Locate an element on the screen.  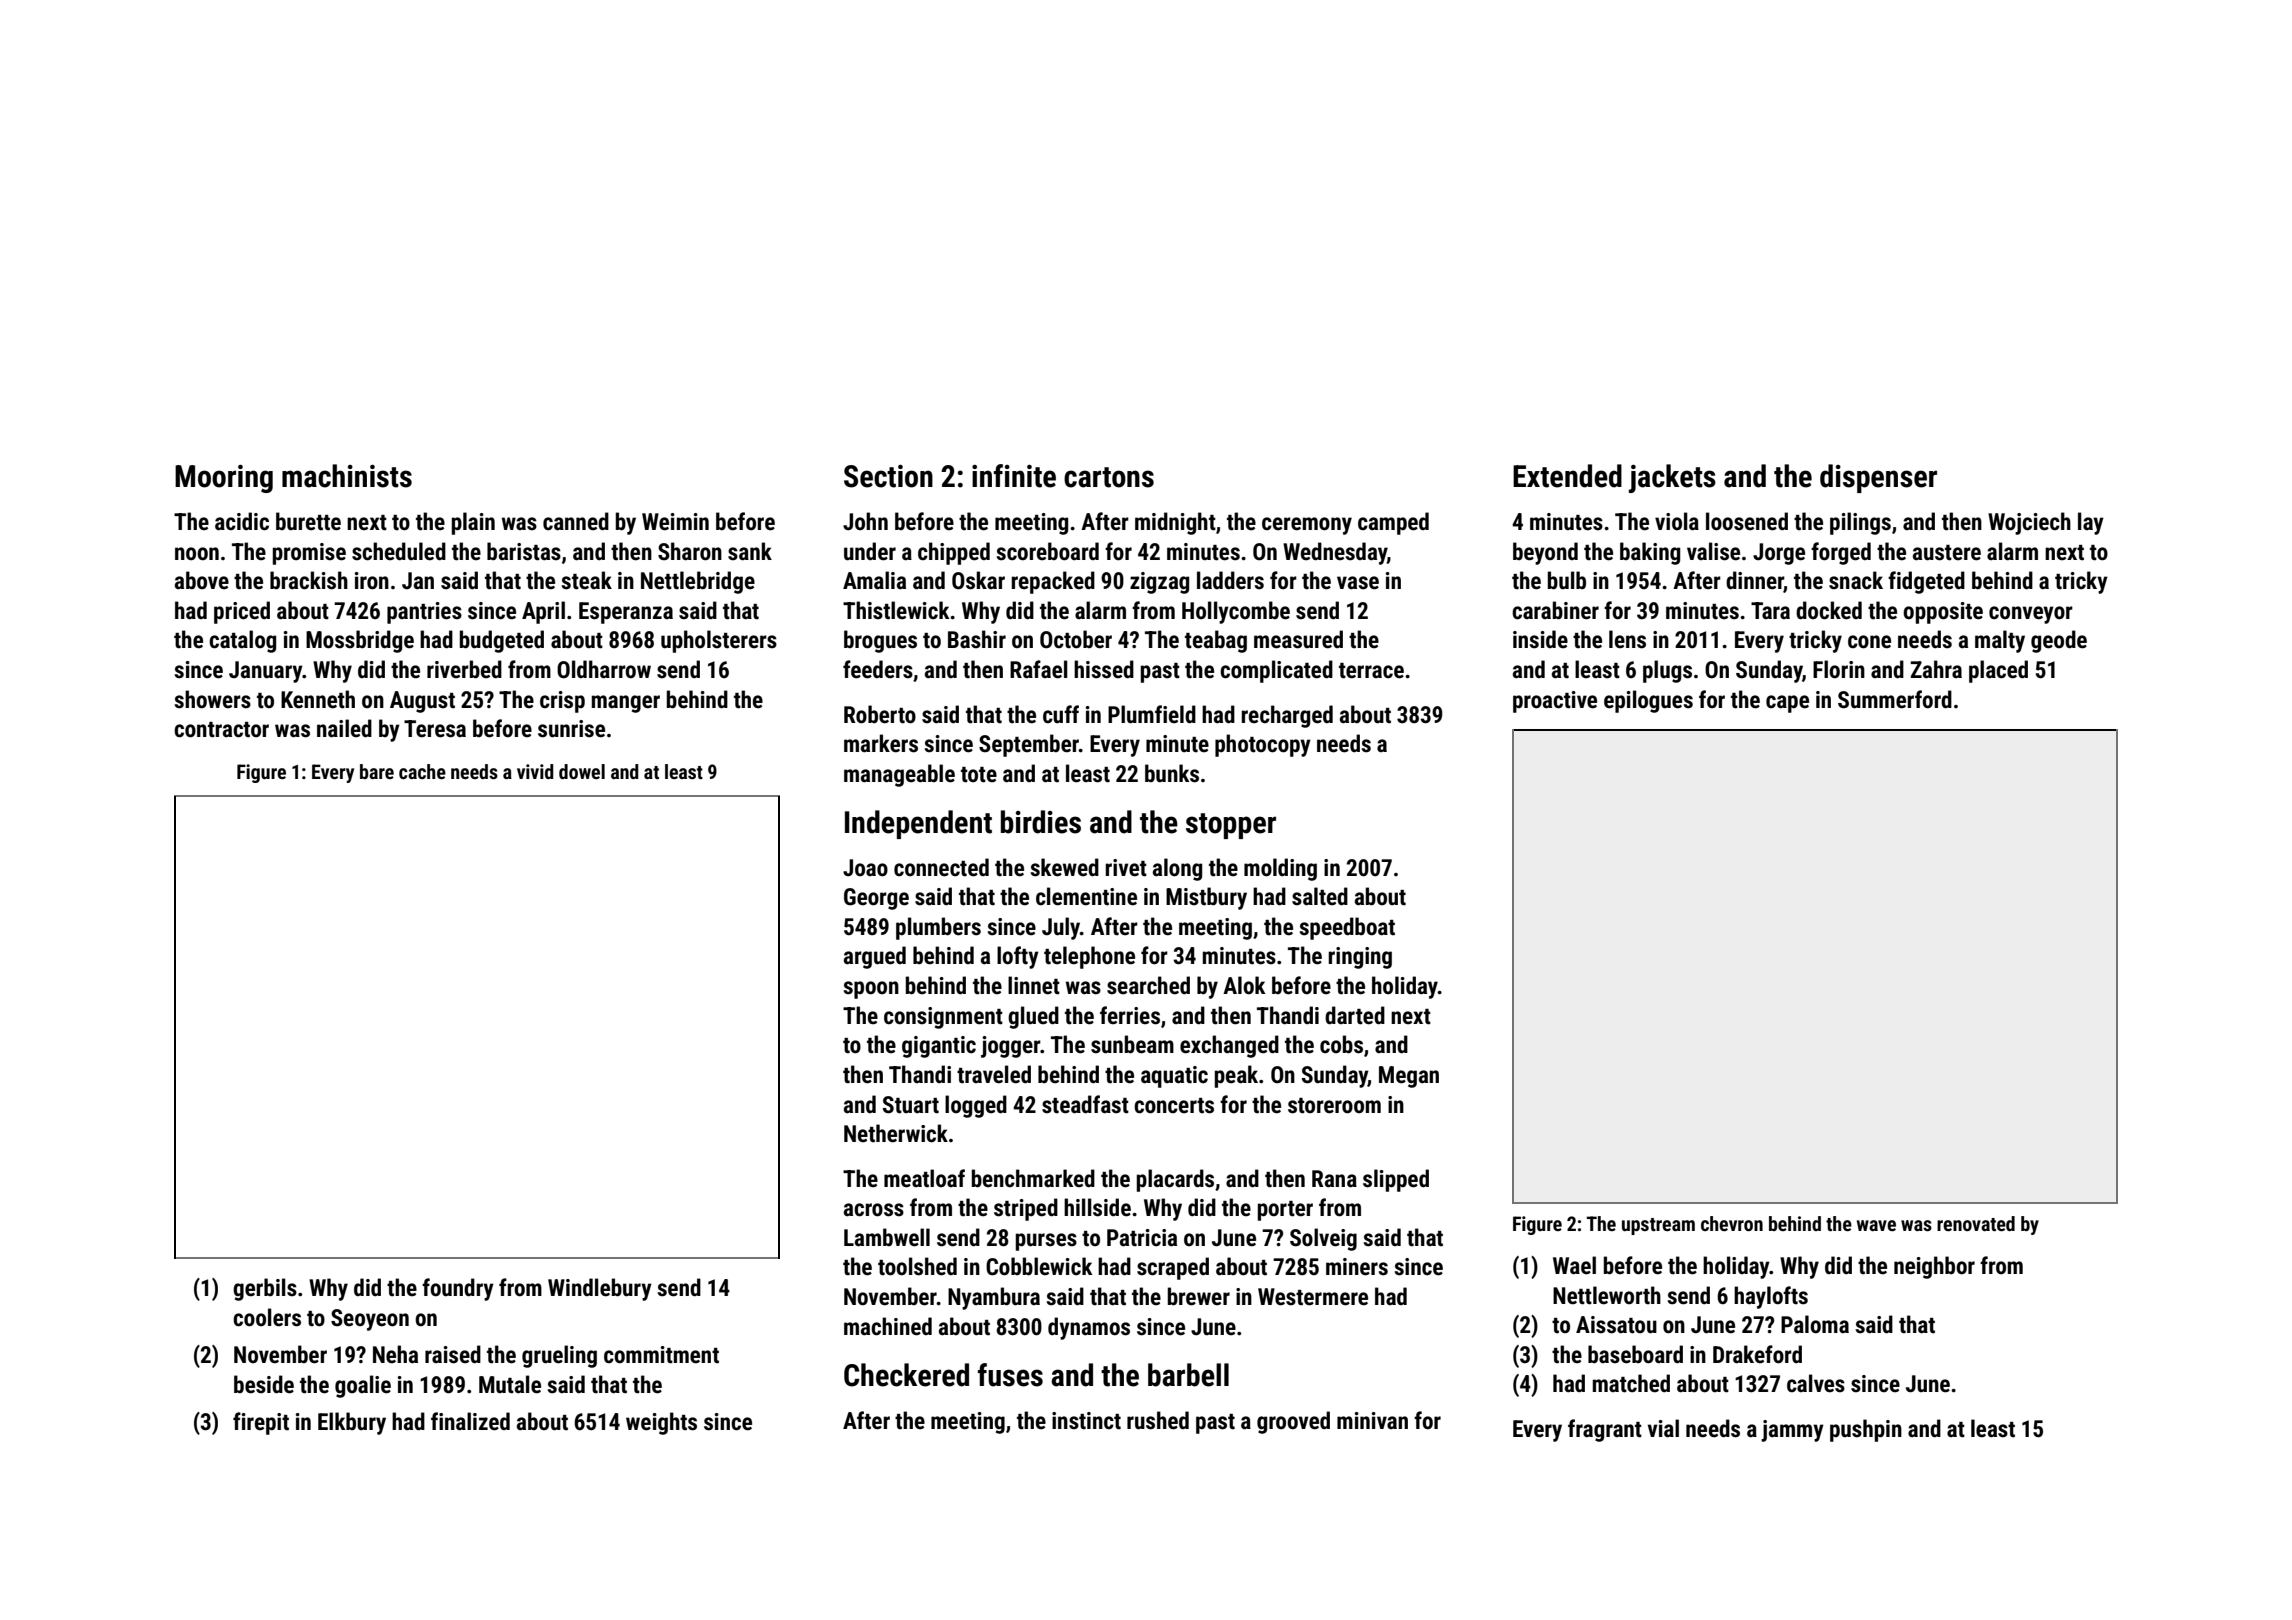
gerbils is located at coordinates (265, 1289).
